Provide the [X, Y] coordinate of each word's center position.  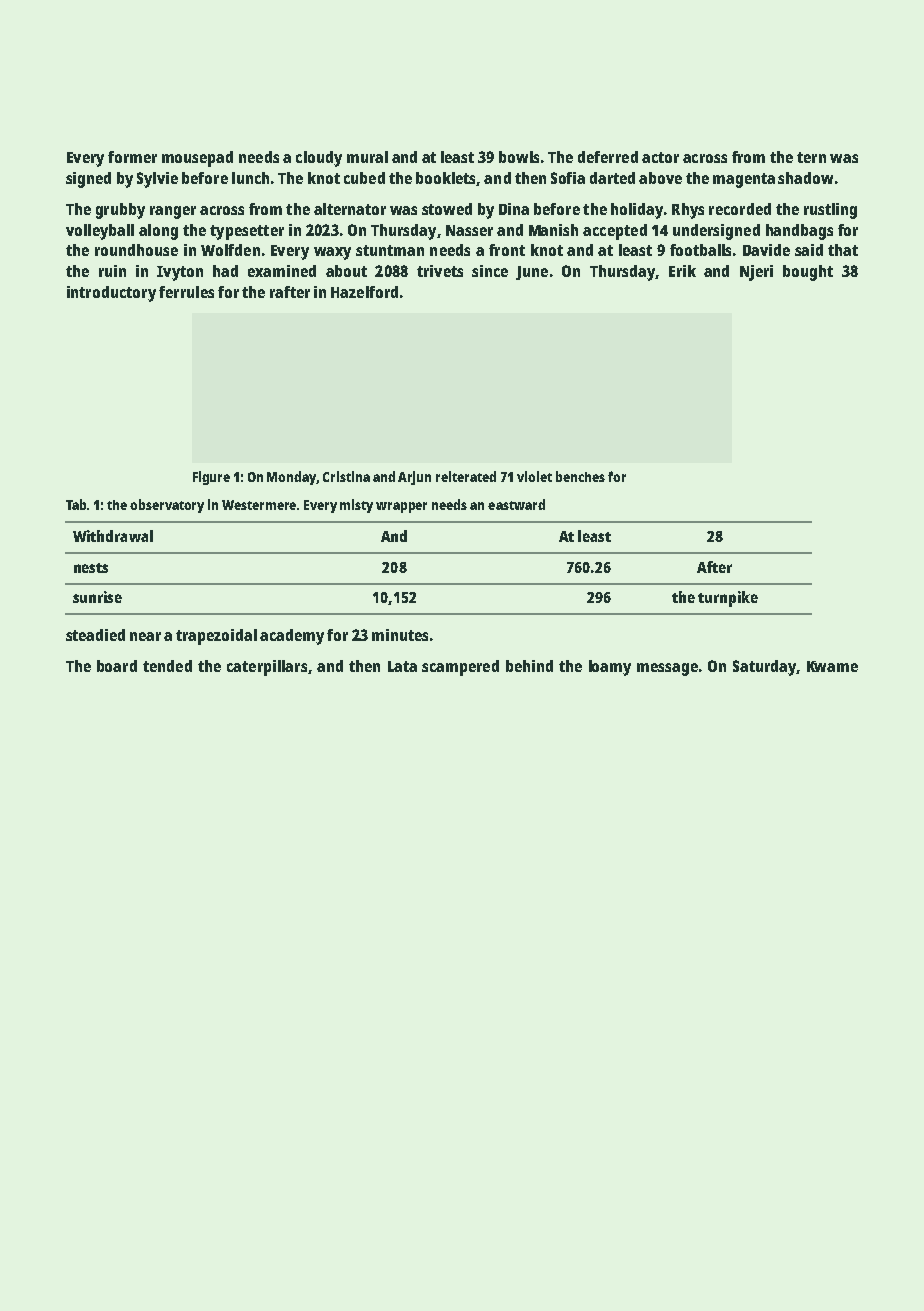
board [117, 666]
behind [529, 666]
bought [808, 273]
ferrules [186, 292]
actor [660, 157]
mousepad [197, 159]
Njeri [756, 273]
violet [534, 476]
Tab [77, 504]
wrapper [401, 507]
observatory [167, 506]
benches [580, 476]
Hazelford [364, 292]
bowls [519, 157]
